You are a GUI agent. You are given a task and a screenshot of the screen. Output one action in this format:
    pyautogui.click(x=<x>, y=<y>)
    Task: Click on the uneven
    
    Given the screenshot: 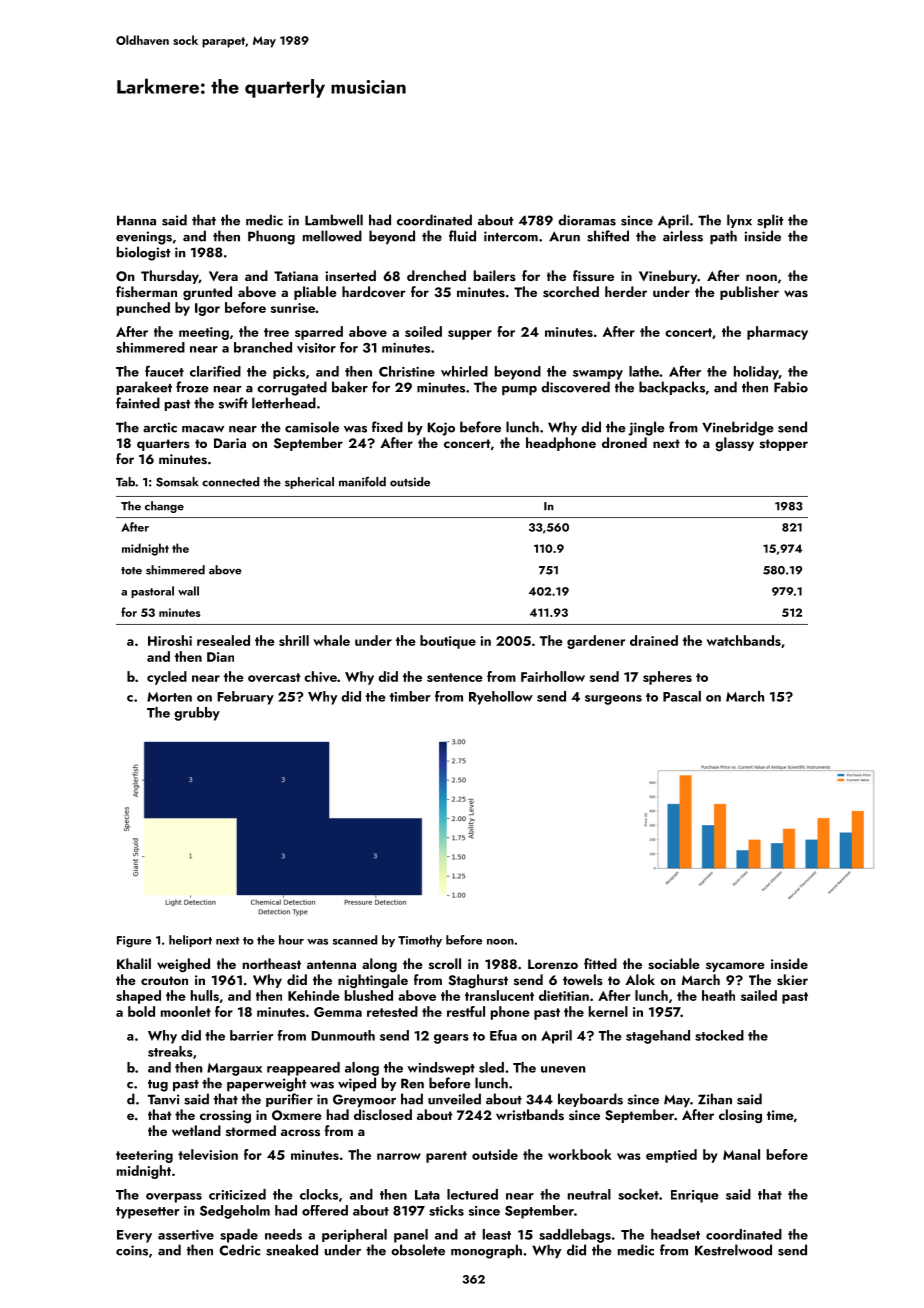 What is the action you would take?
    pyautogui.click(x=563, y=1069)
